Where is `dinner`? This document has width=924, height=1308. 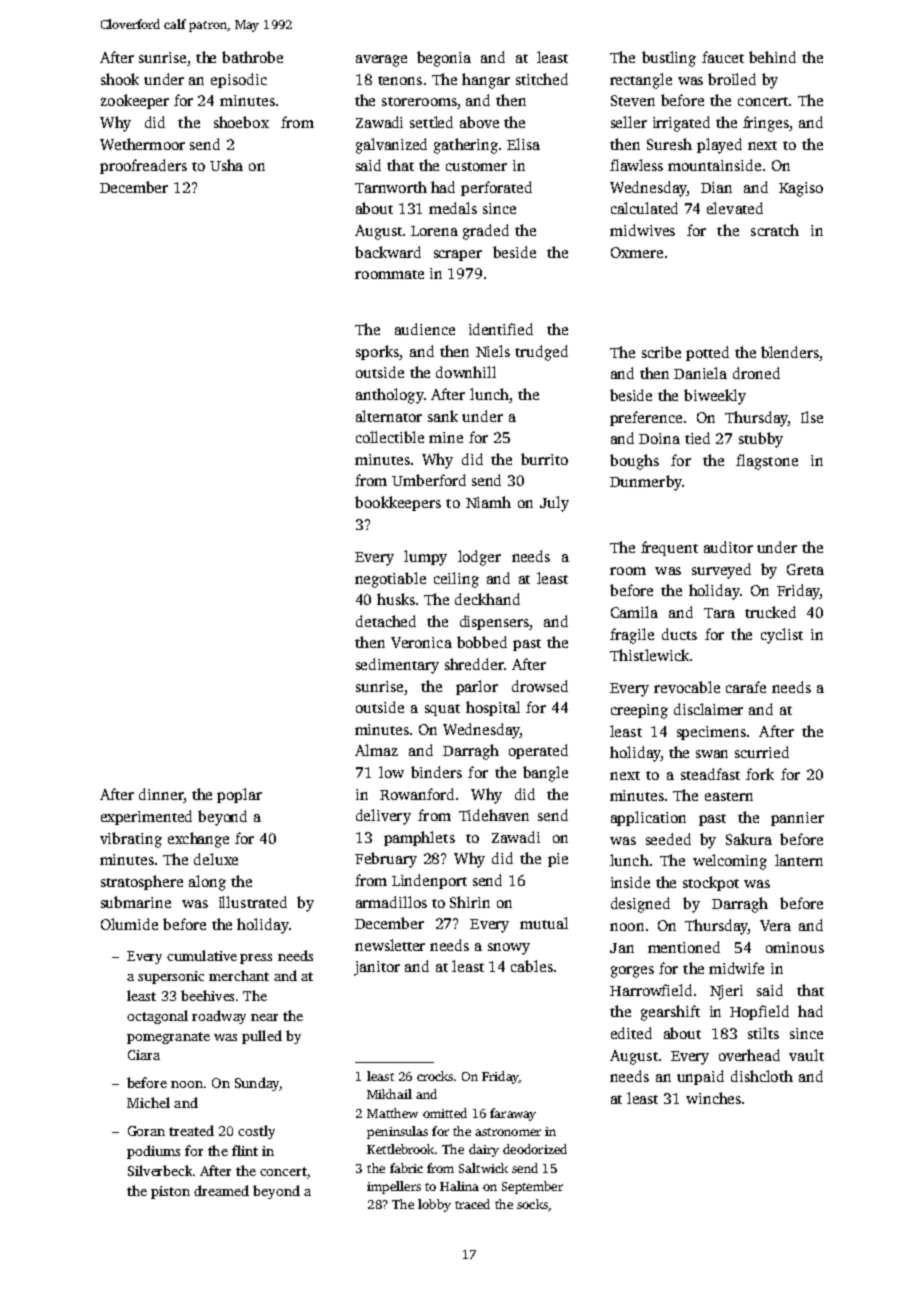 dinner is located at coordinates (161, 795).
